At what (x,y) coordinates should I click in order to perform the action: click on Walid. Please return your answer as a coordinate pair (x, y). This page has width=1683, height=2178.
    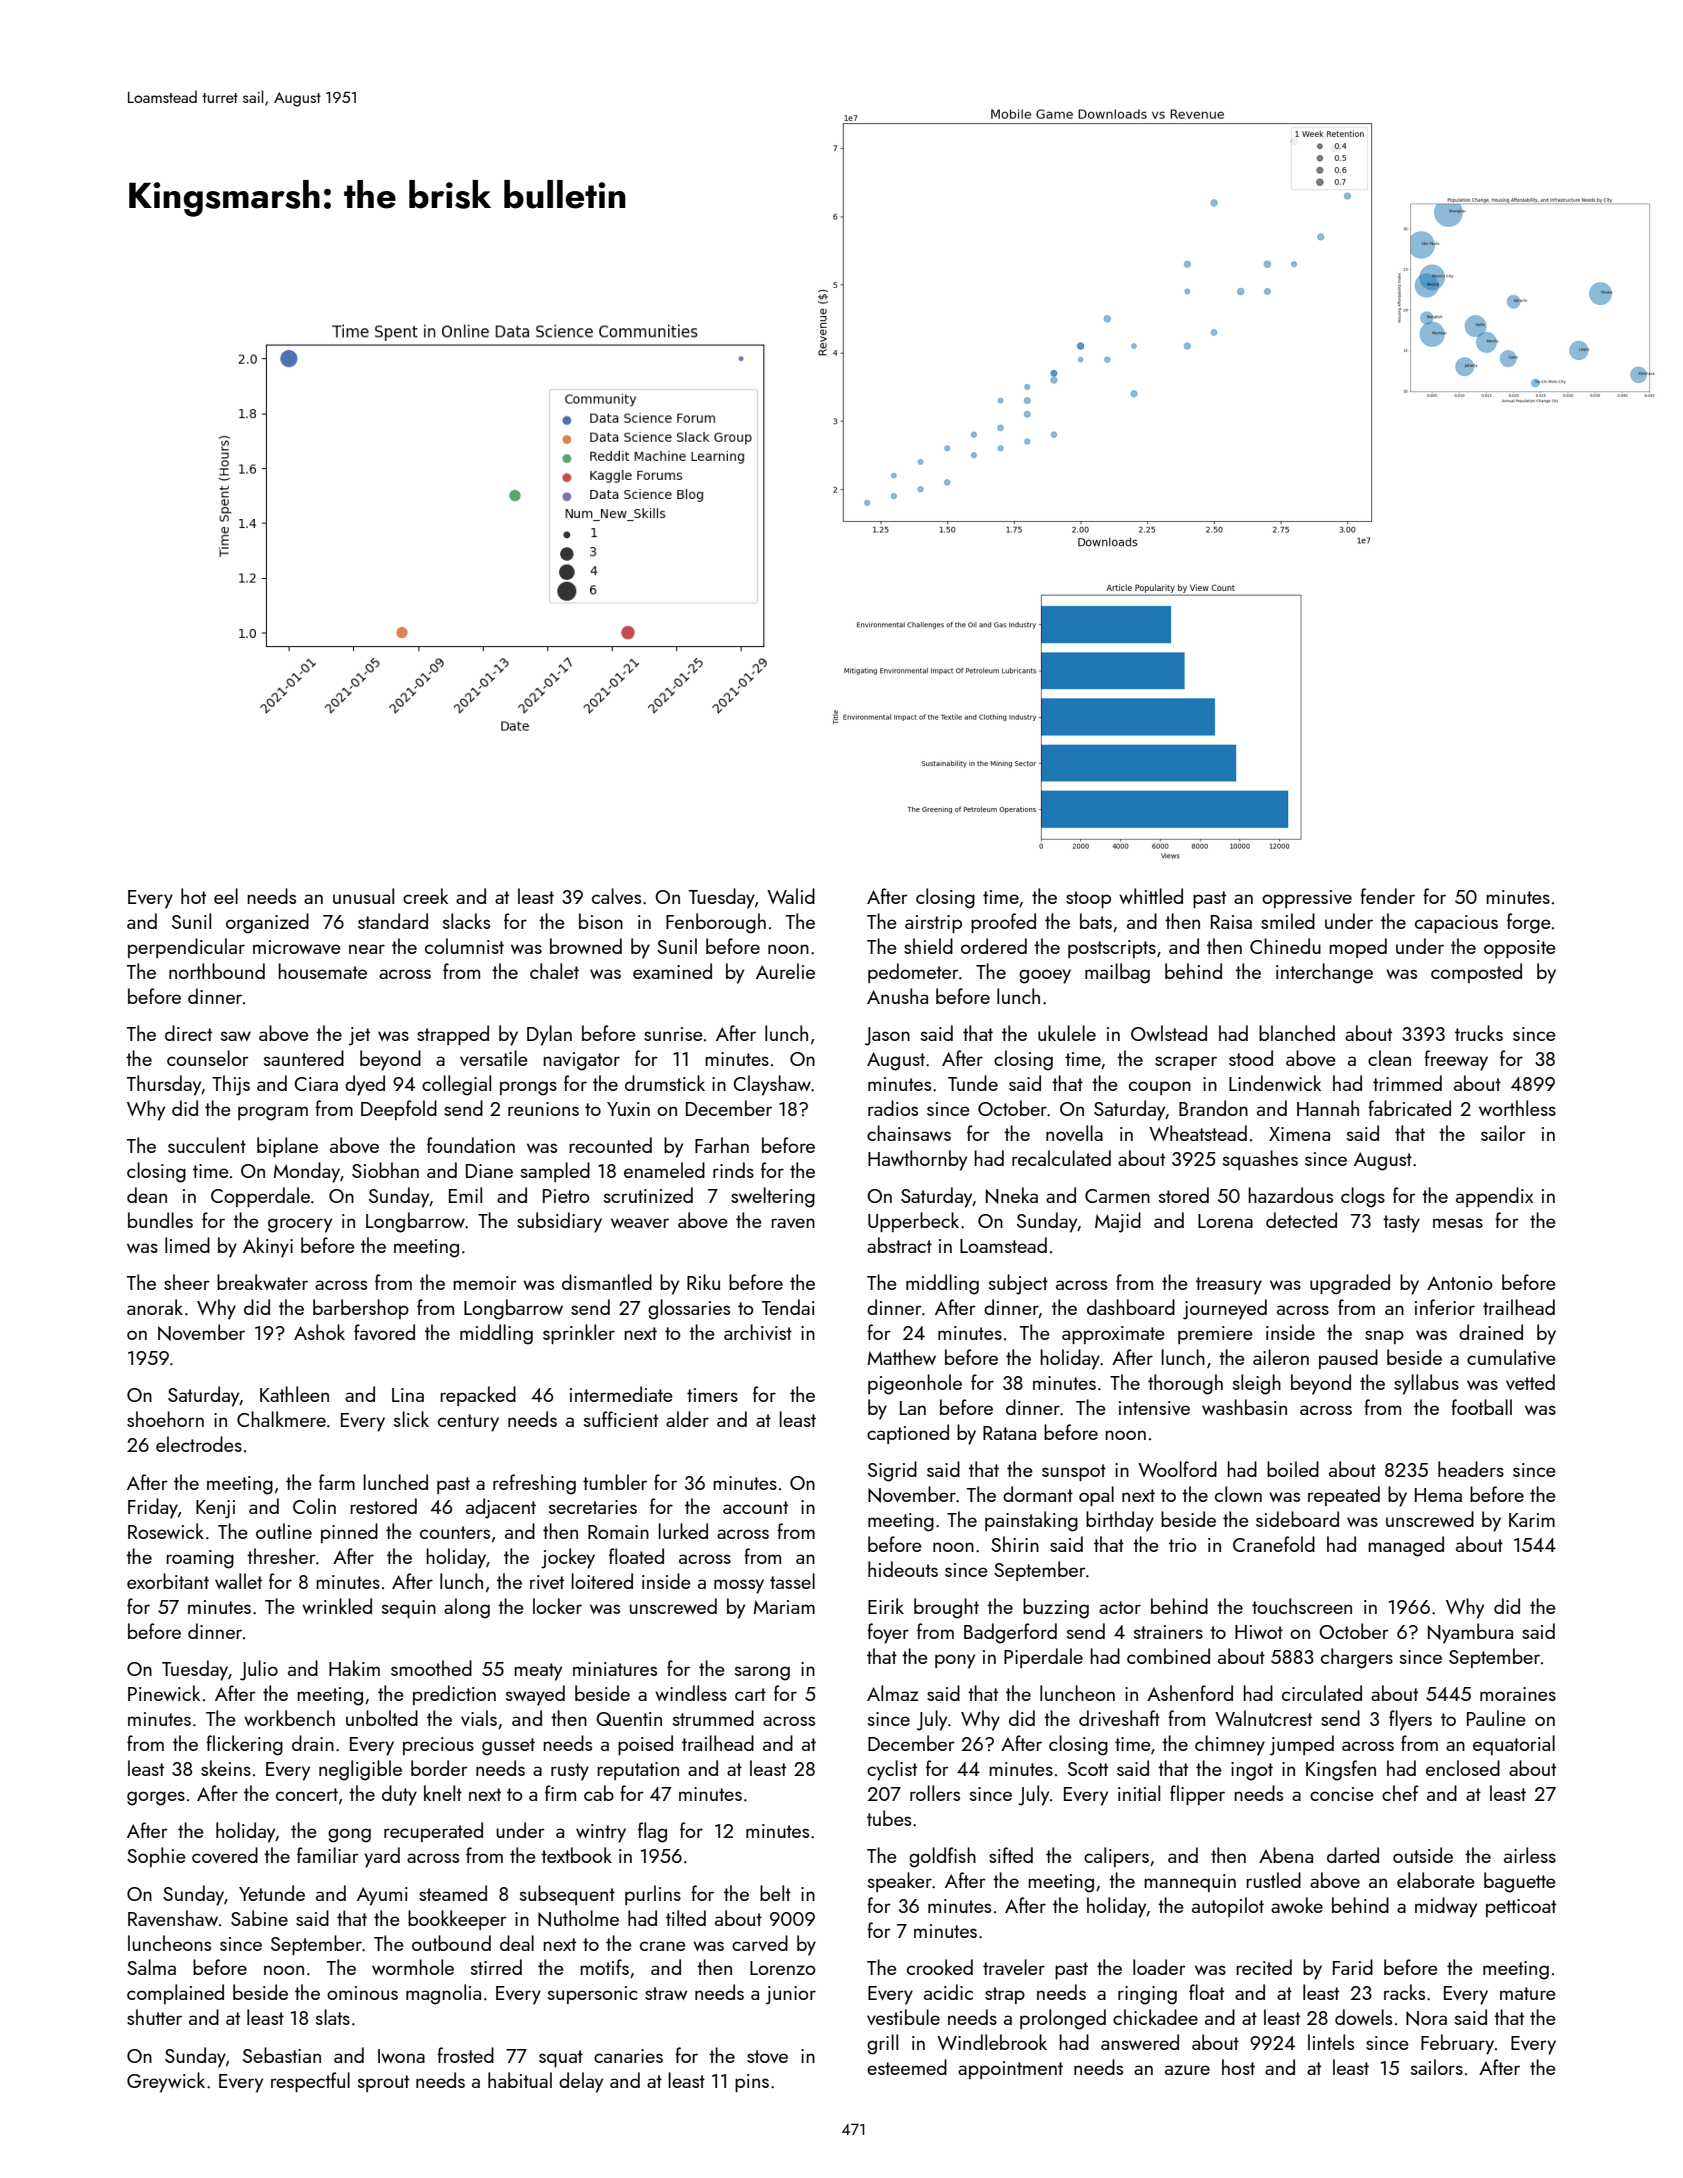
    Looking at the image, I should click on (791, 896).
